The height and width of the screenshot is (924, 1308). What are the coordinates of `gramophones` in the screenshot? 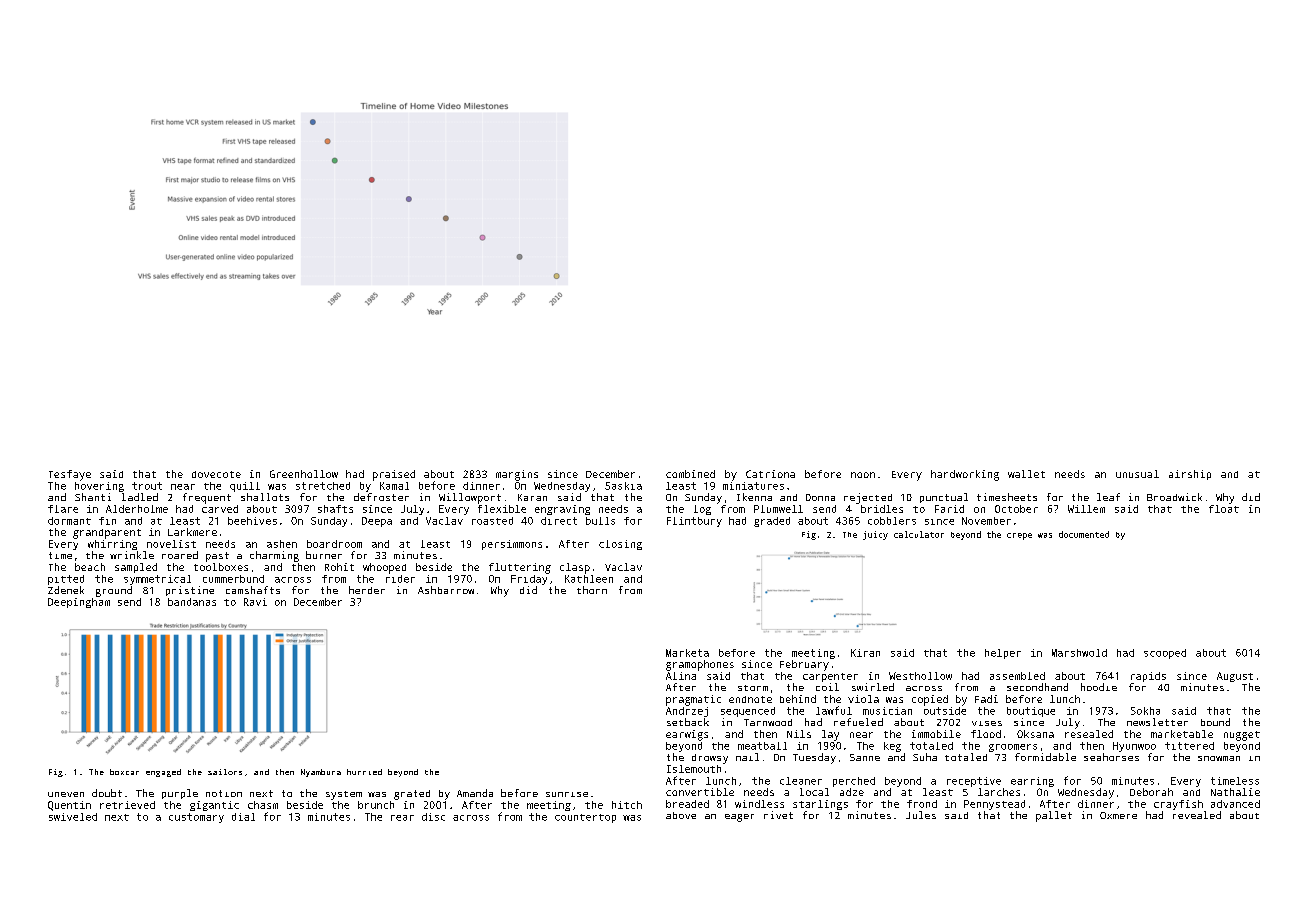 It's located at (700, 665).
